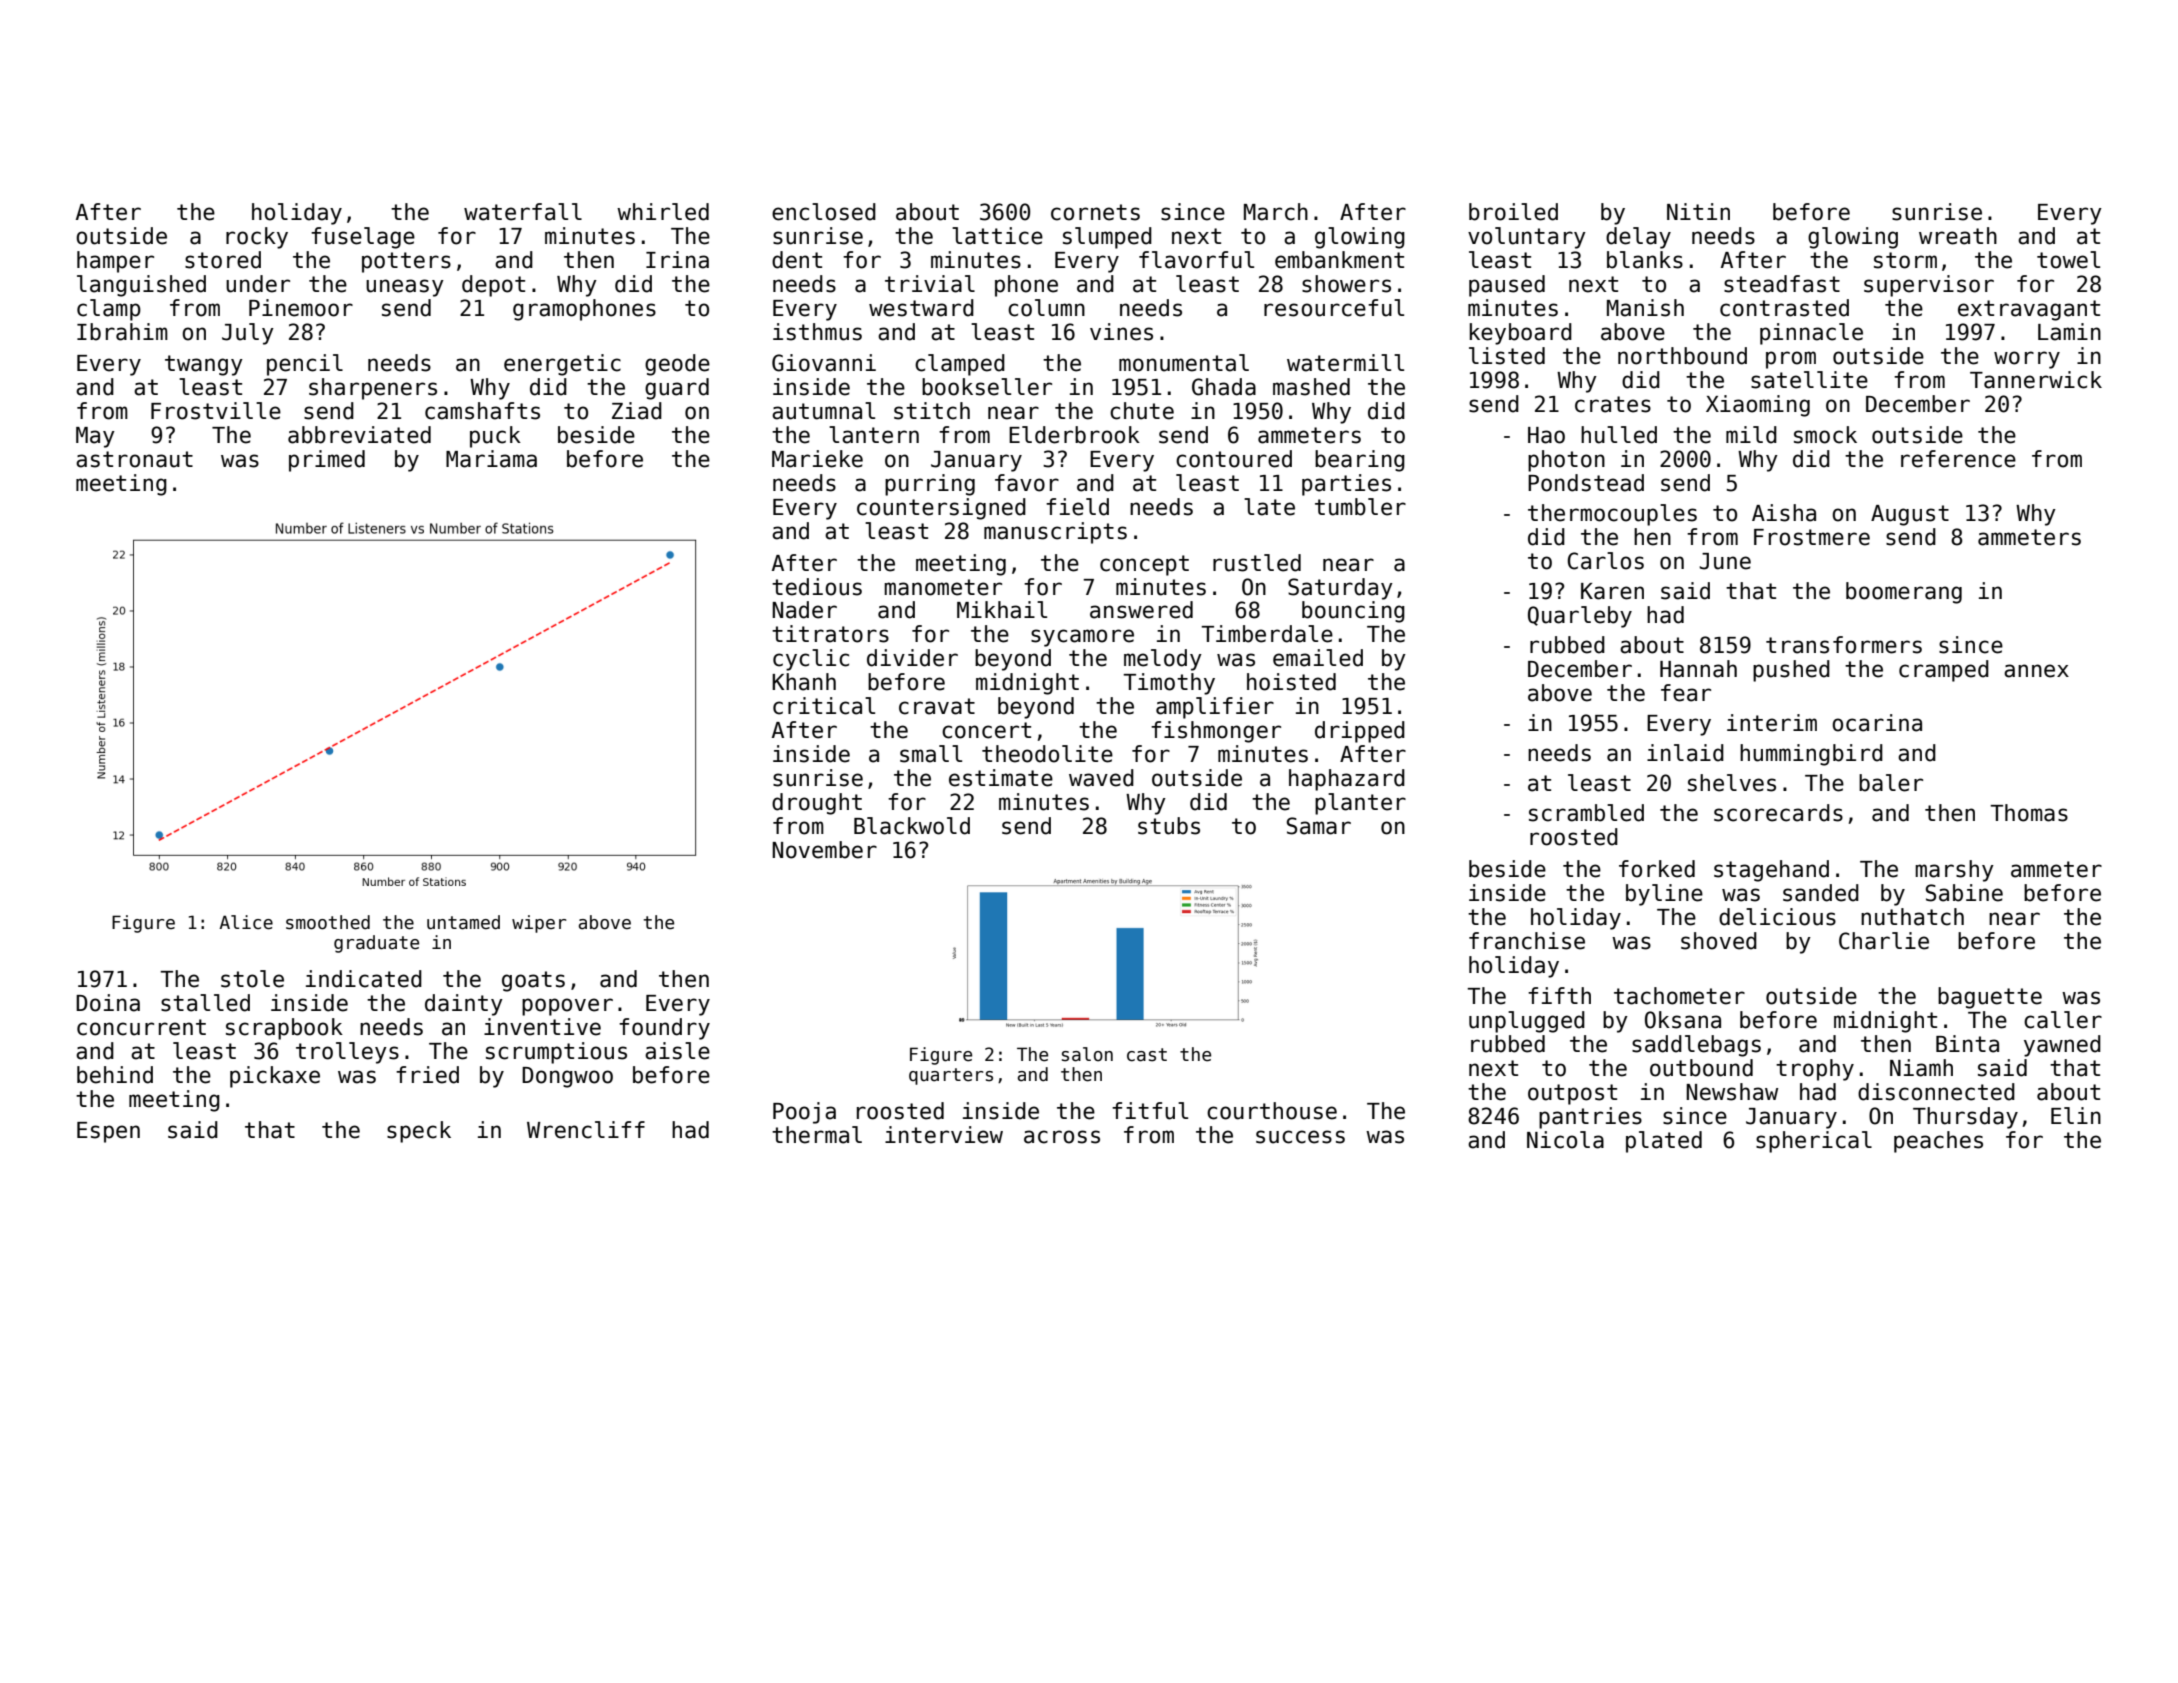 This screenshot has width=2178, height=1683. I want to click on Ziad, so click(637, 411).
